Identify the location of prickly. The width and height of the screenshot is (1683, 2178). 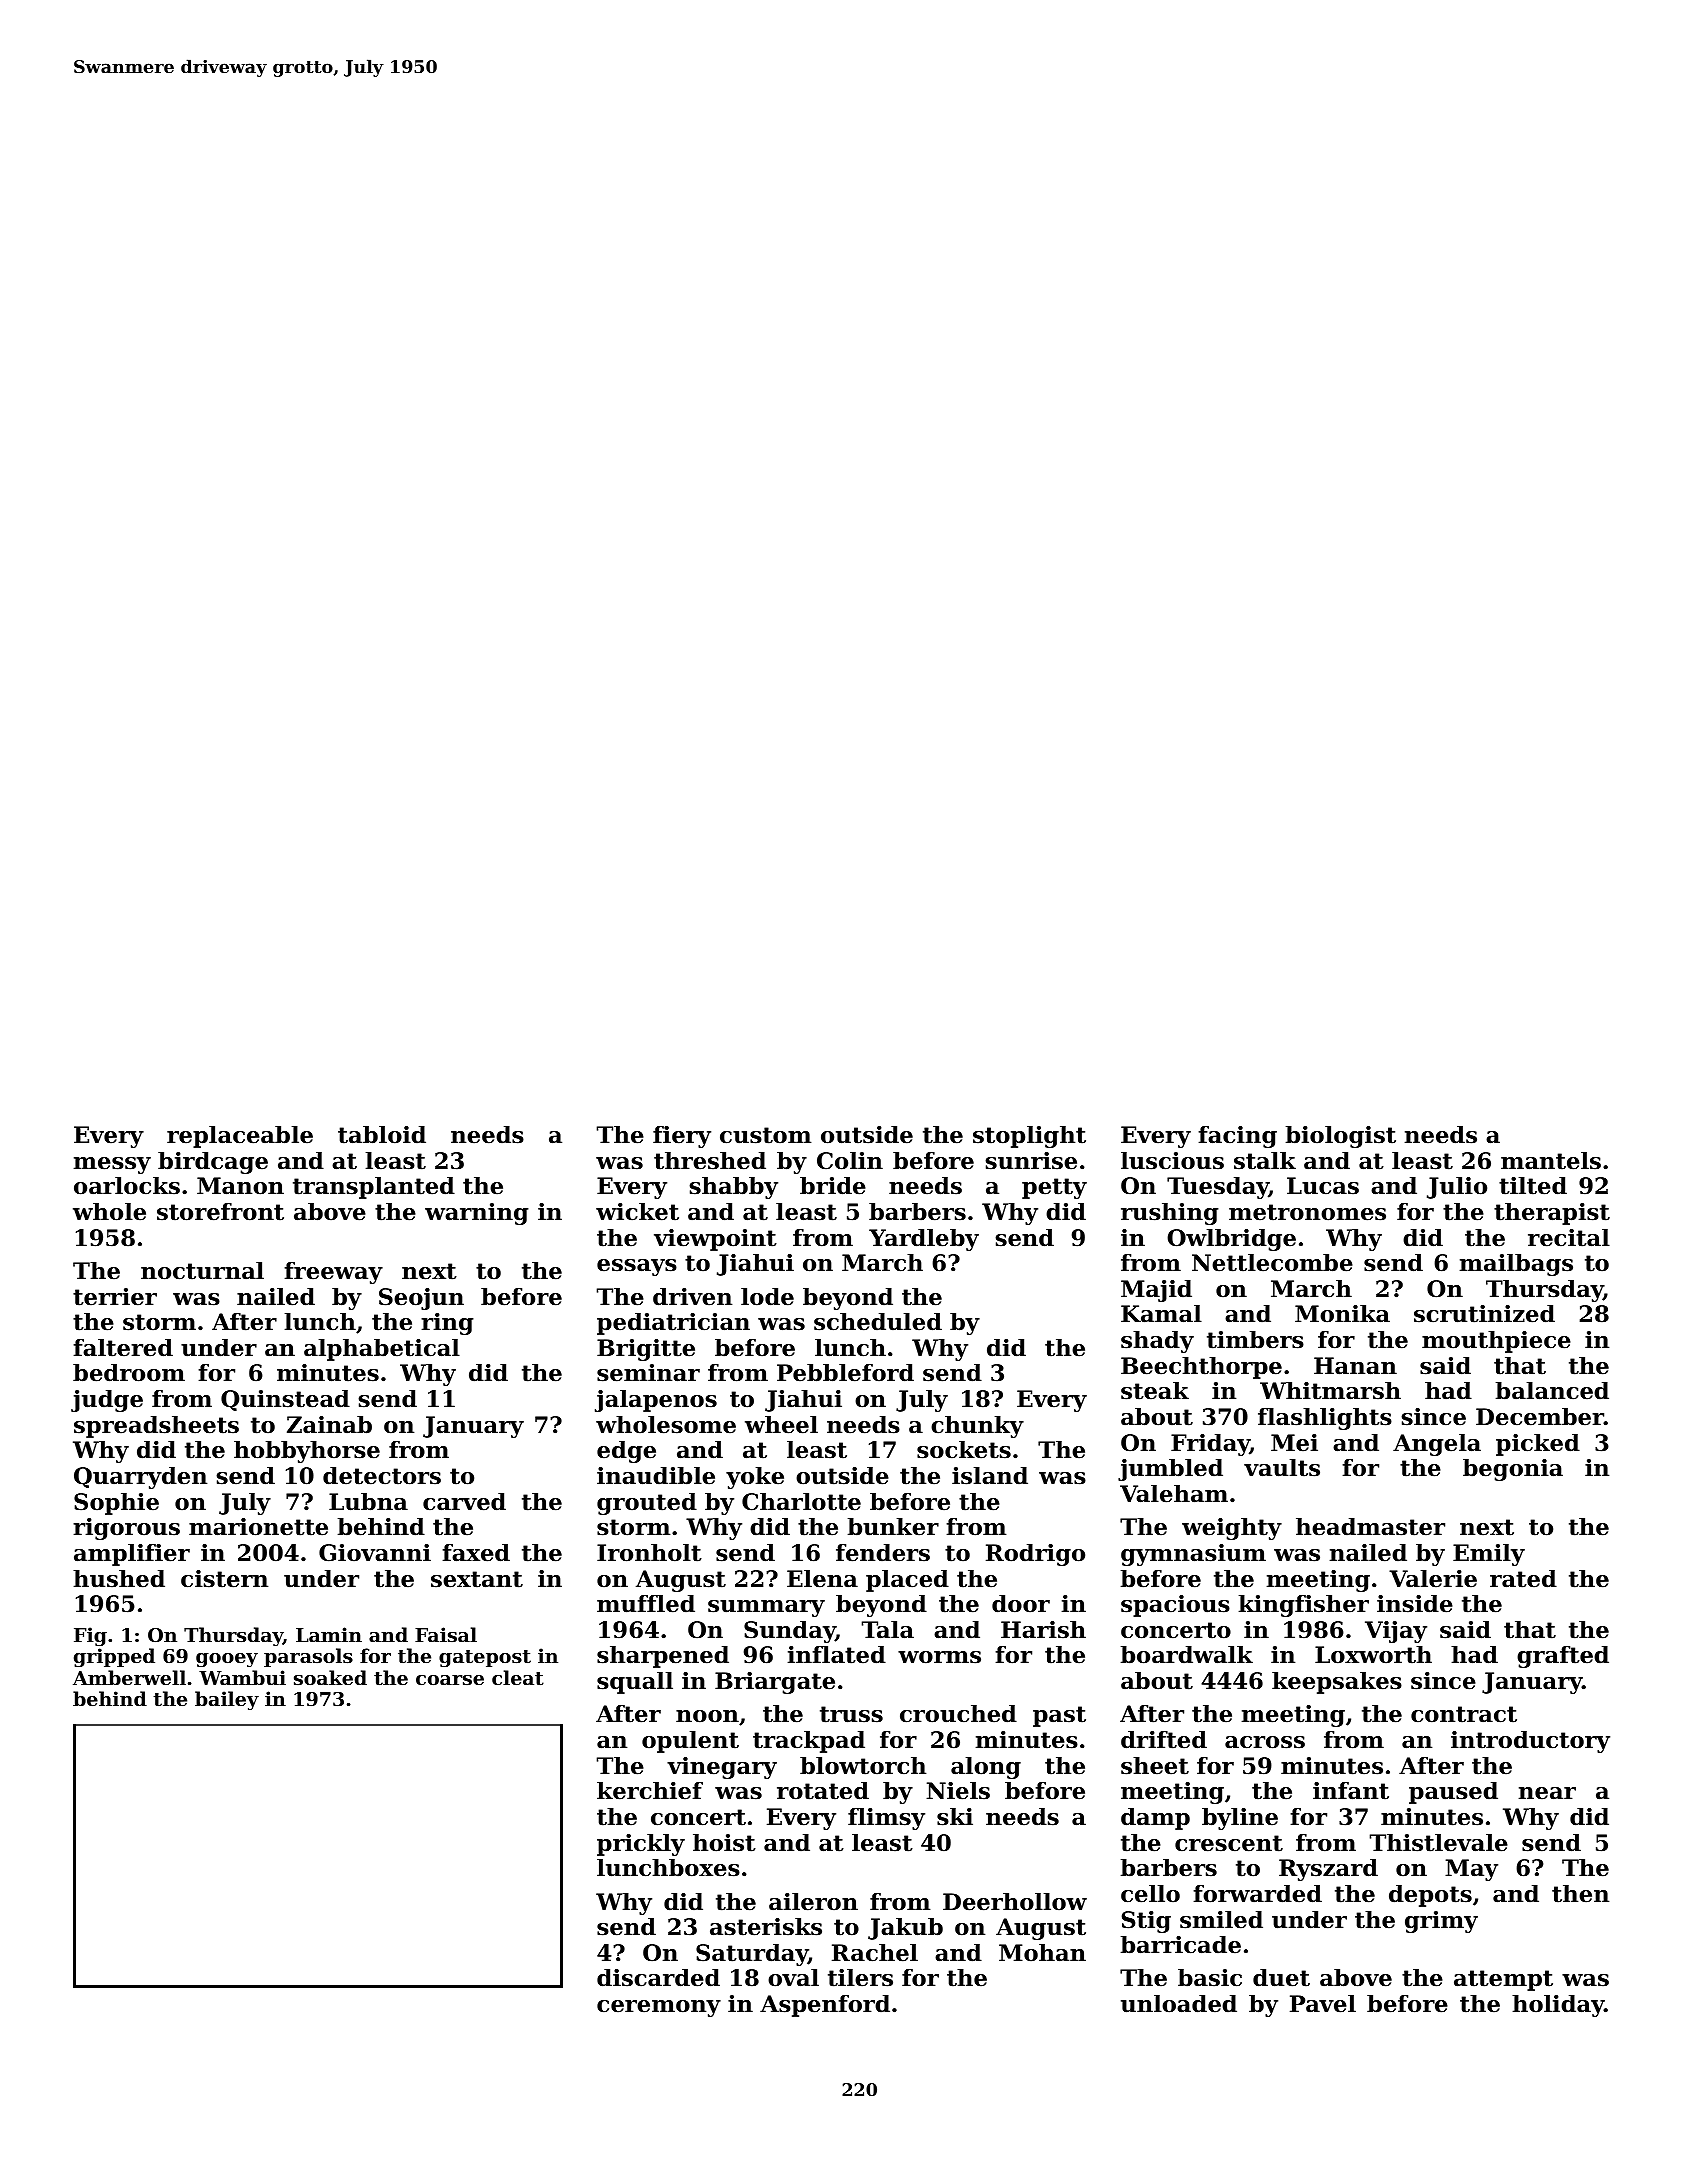
(641, 1845).
